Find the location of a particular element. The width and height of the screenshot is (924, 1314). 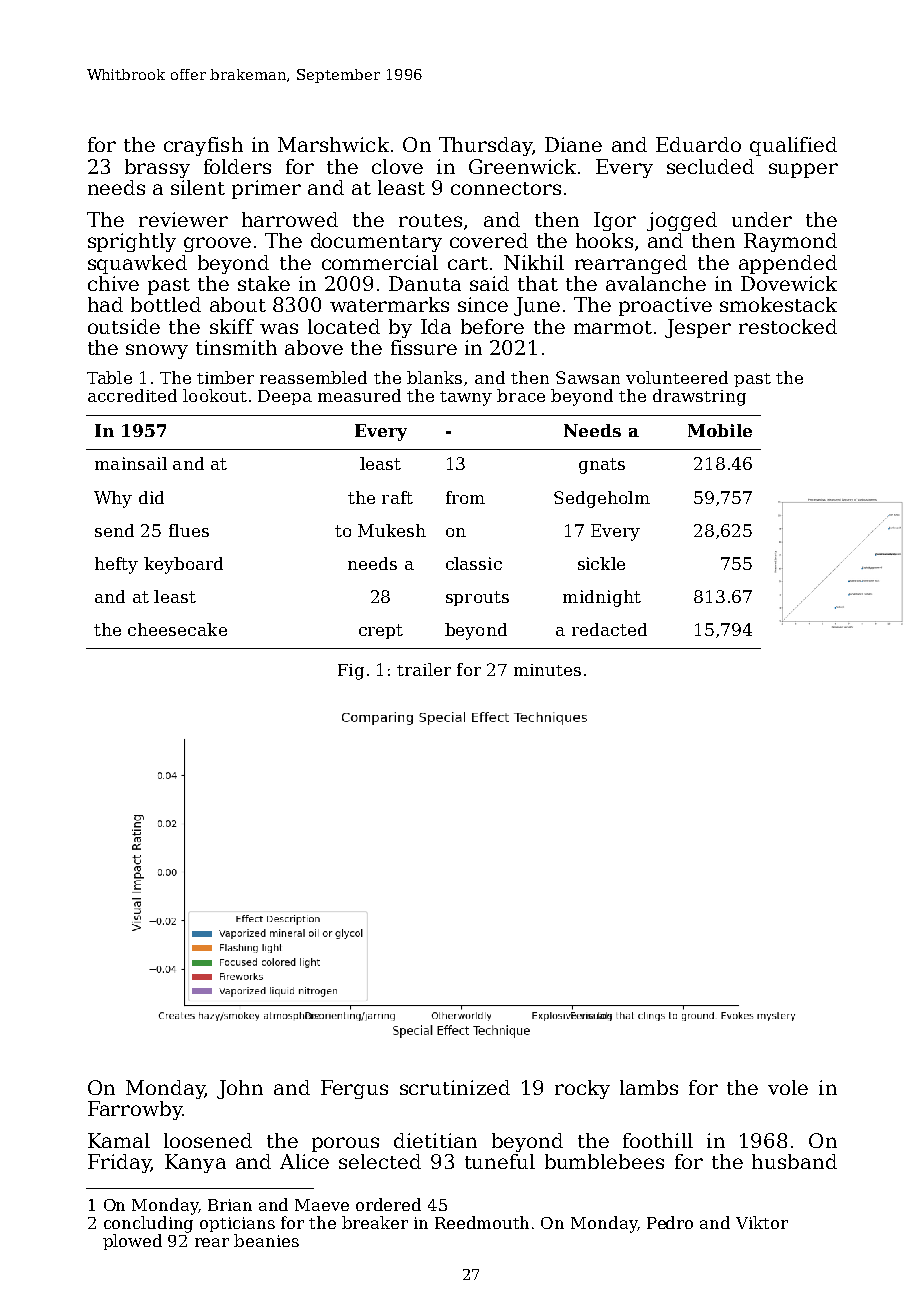

tuneful is located at coordinates (500, 1161).
